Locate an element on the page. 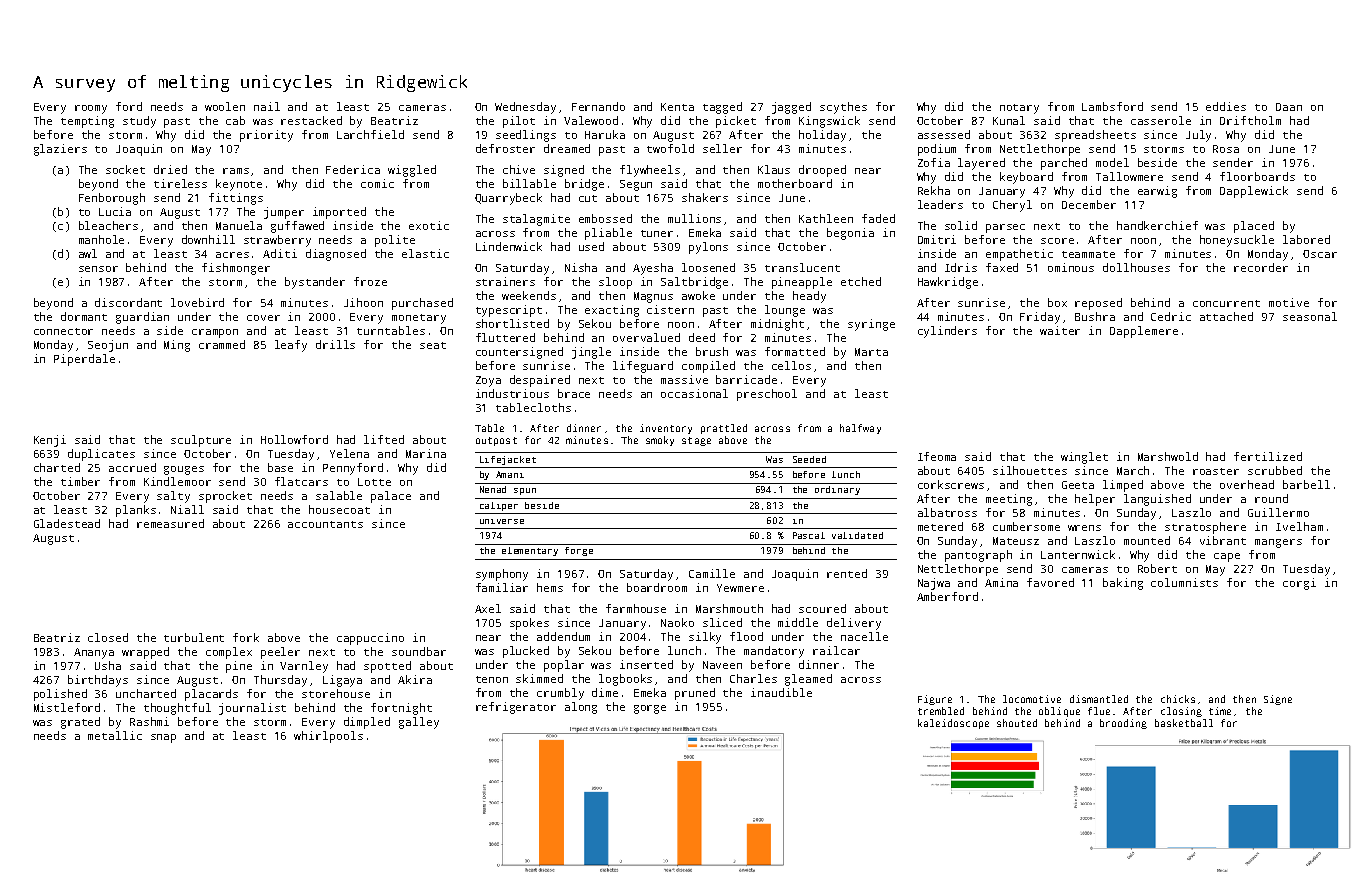 This page has width=1372, height=887. poplar is located at coordinates (564, 666).
